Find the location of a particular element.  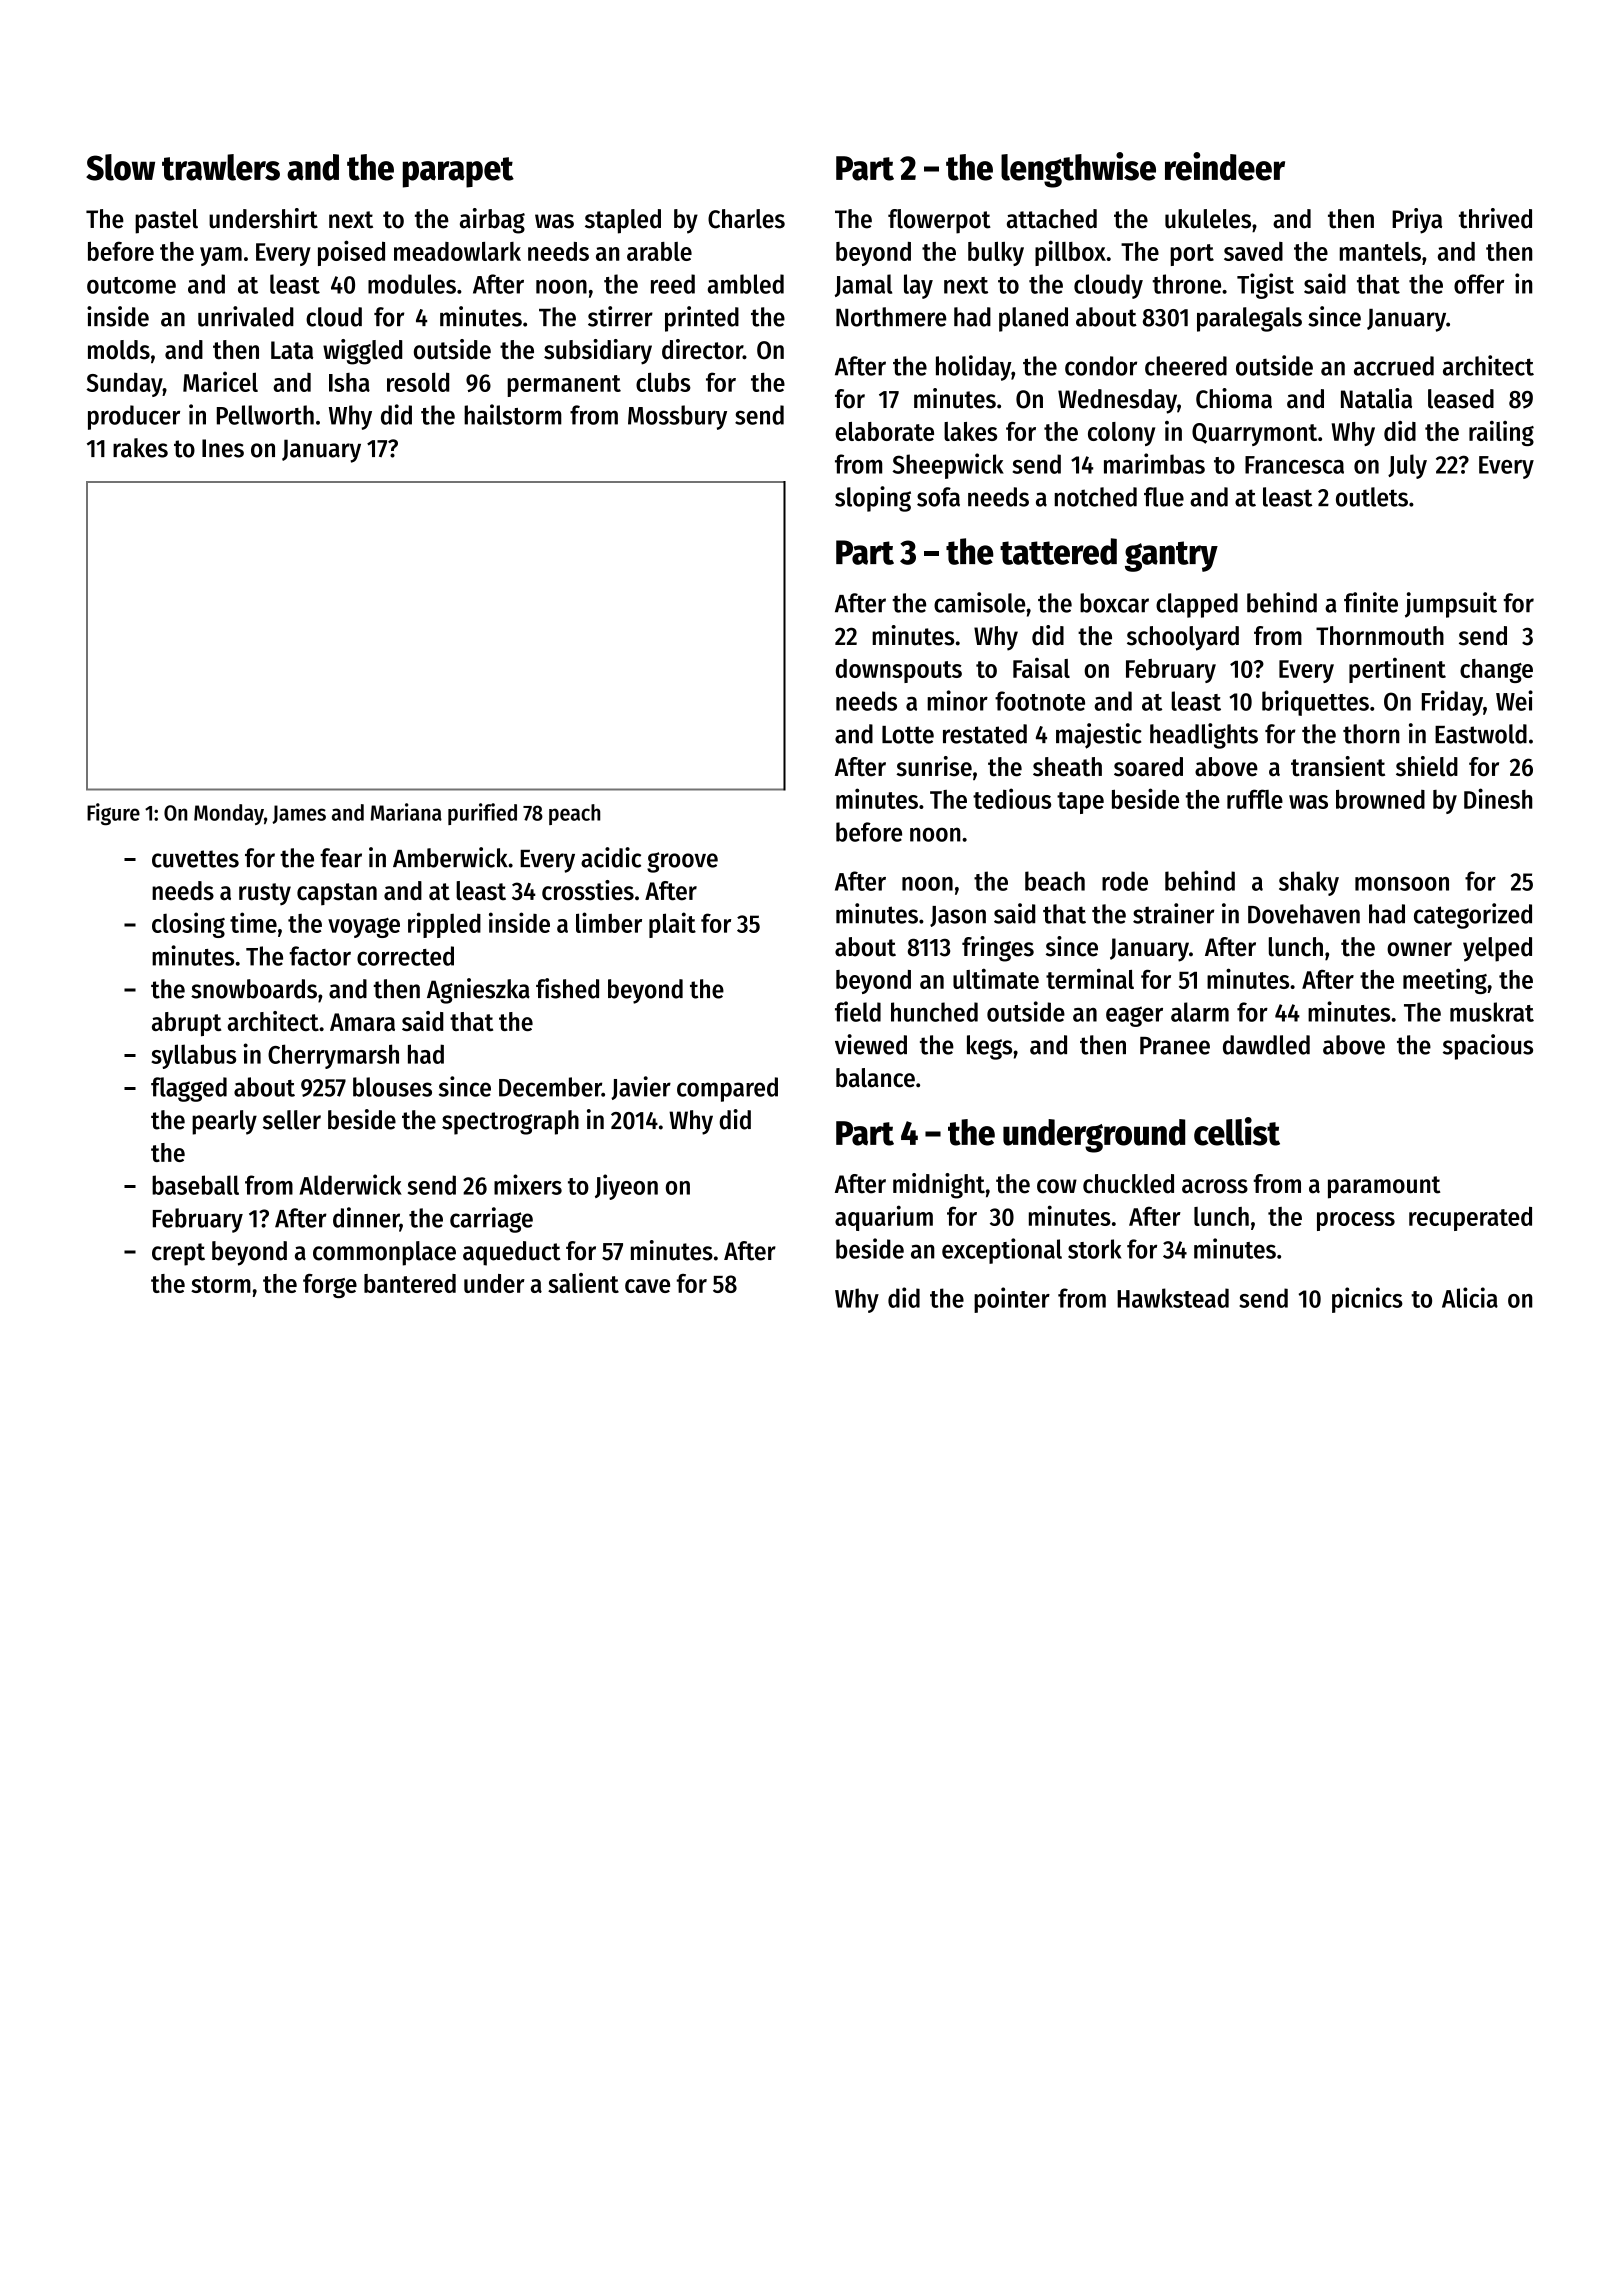

Quarrymont is located at coordinates (1254, 434).
